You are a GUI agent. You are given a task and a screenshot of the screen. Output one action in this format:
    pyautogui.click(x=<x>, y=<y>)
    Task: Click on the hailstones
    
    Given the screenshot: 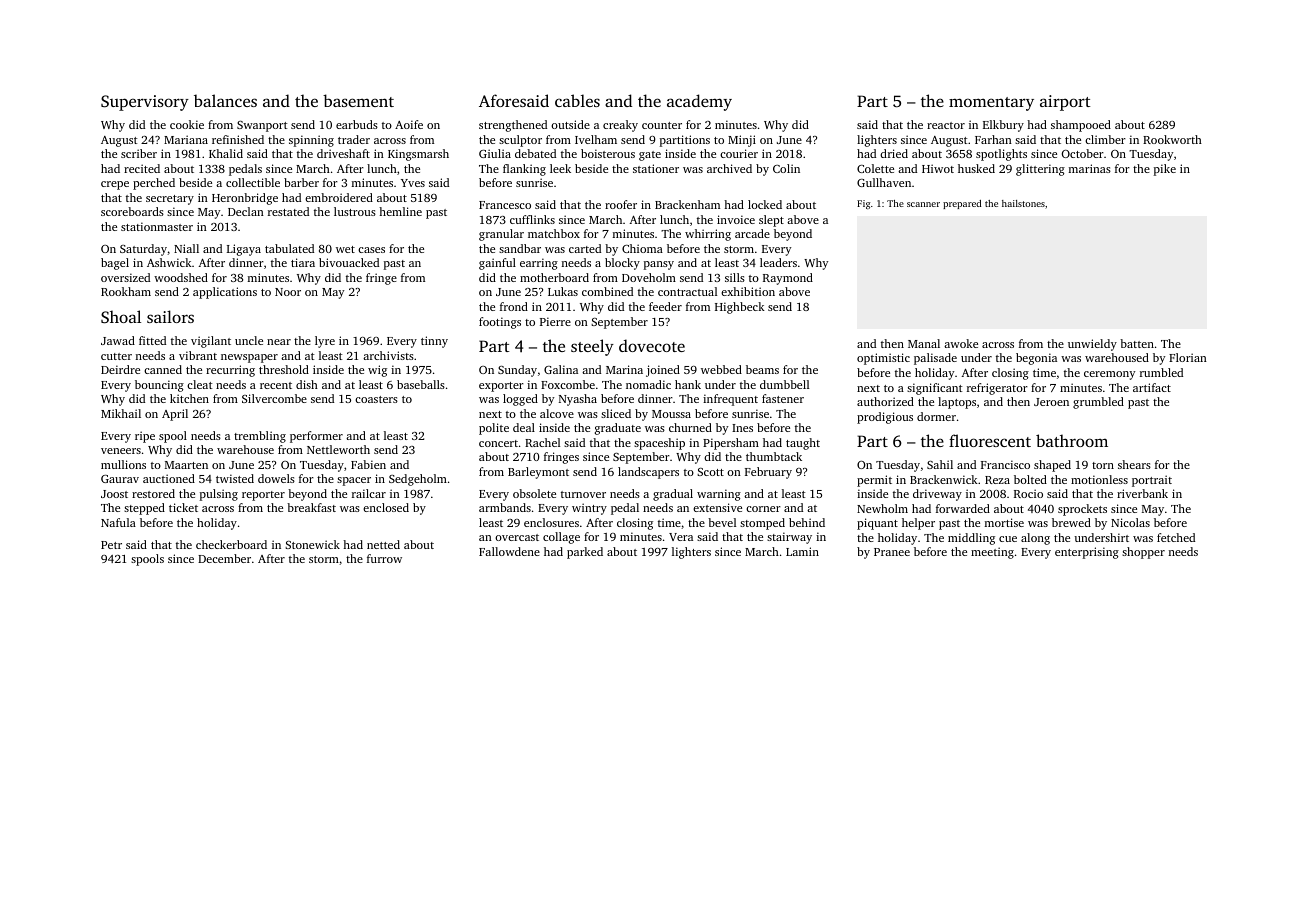 What is the action you would take?
    pyautogui.click(x=1023, y=203)
